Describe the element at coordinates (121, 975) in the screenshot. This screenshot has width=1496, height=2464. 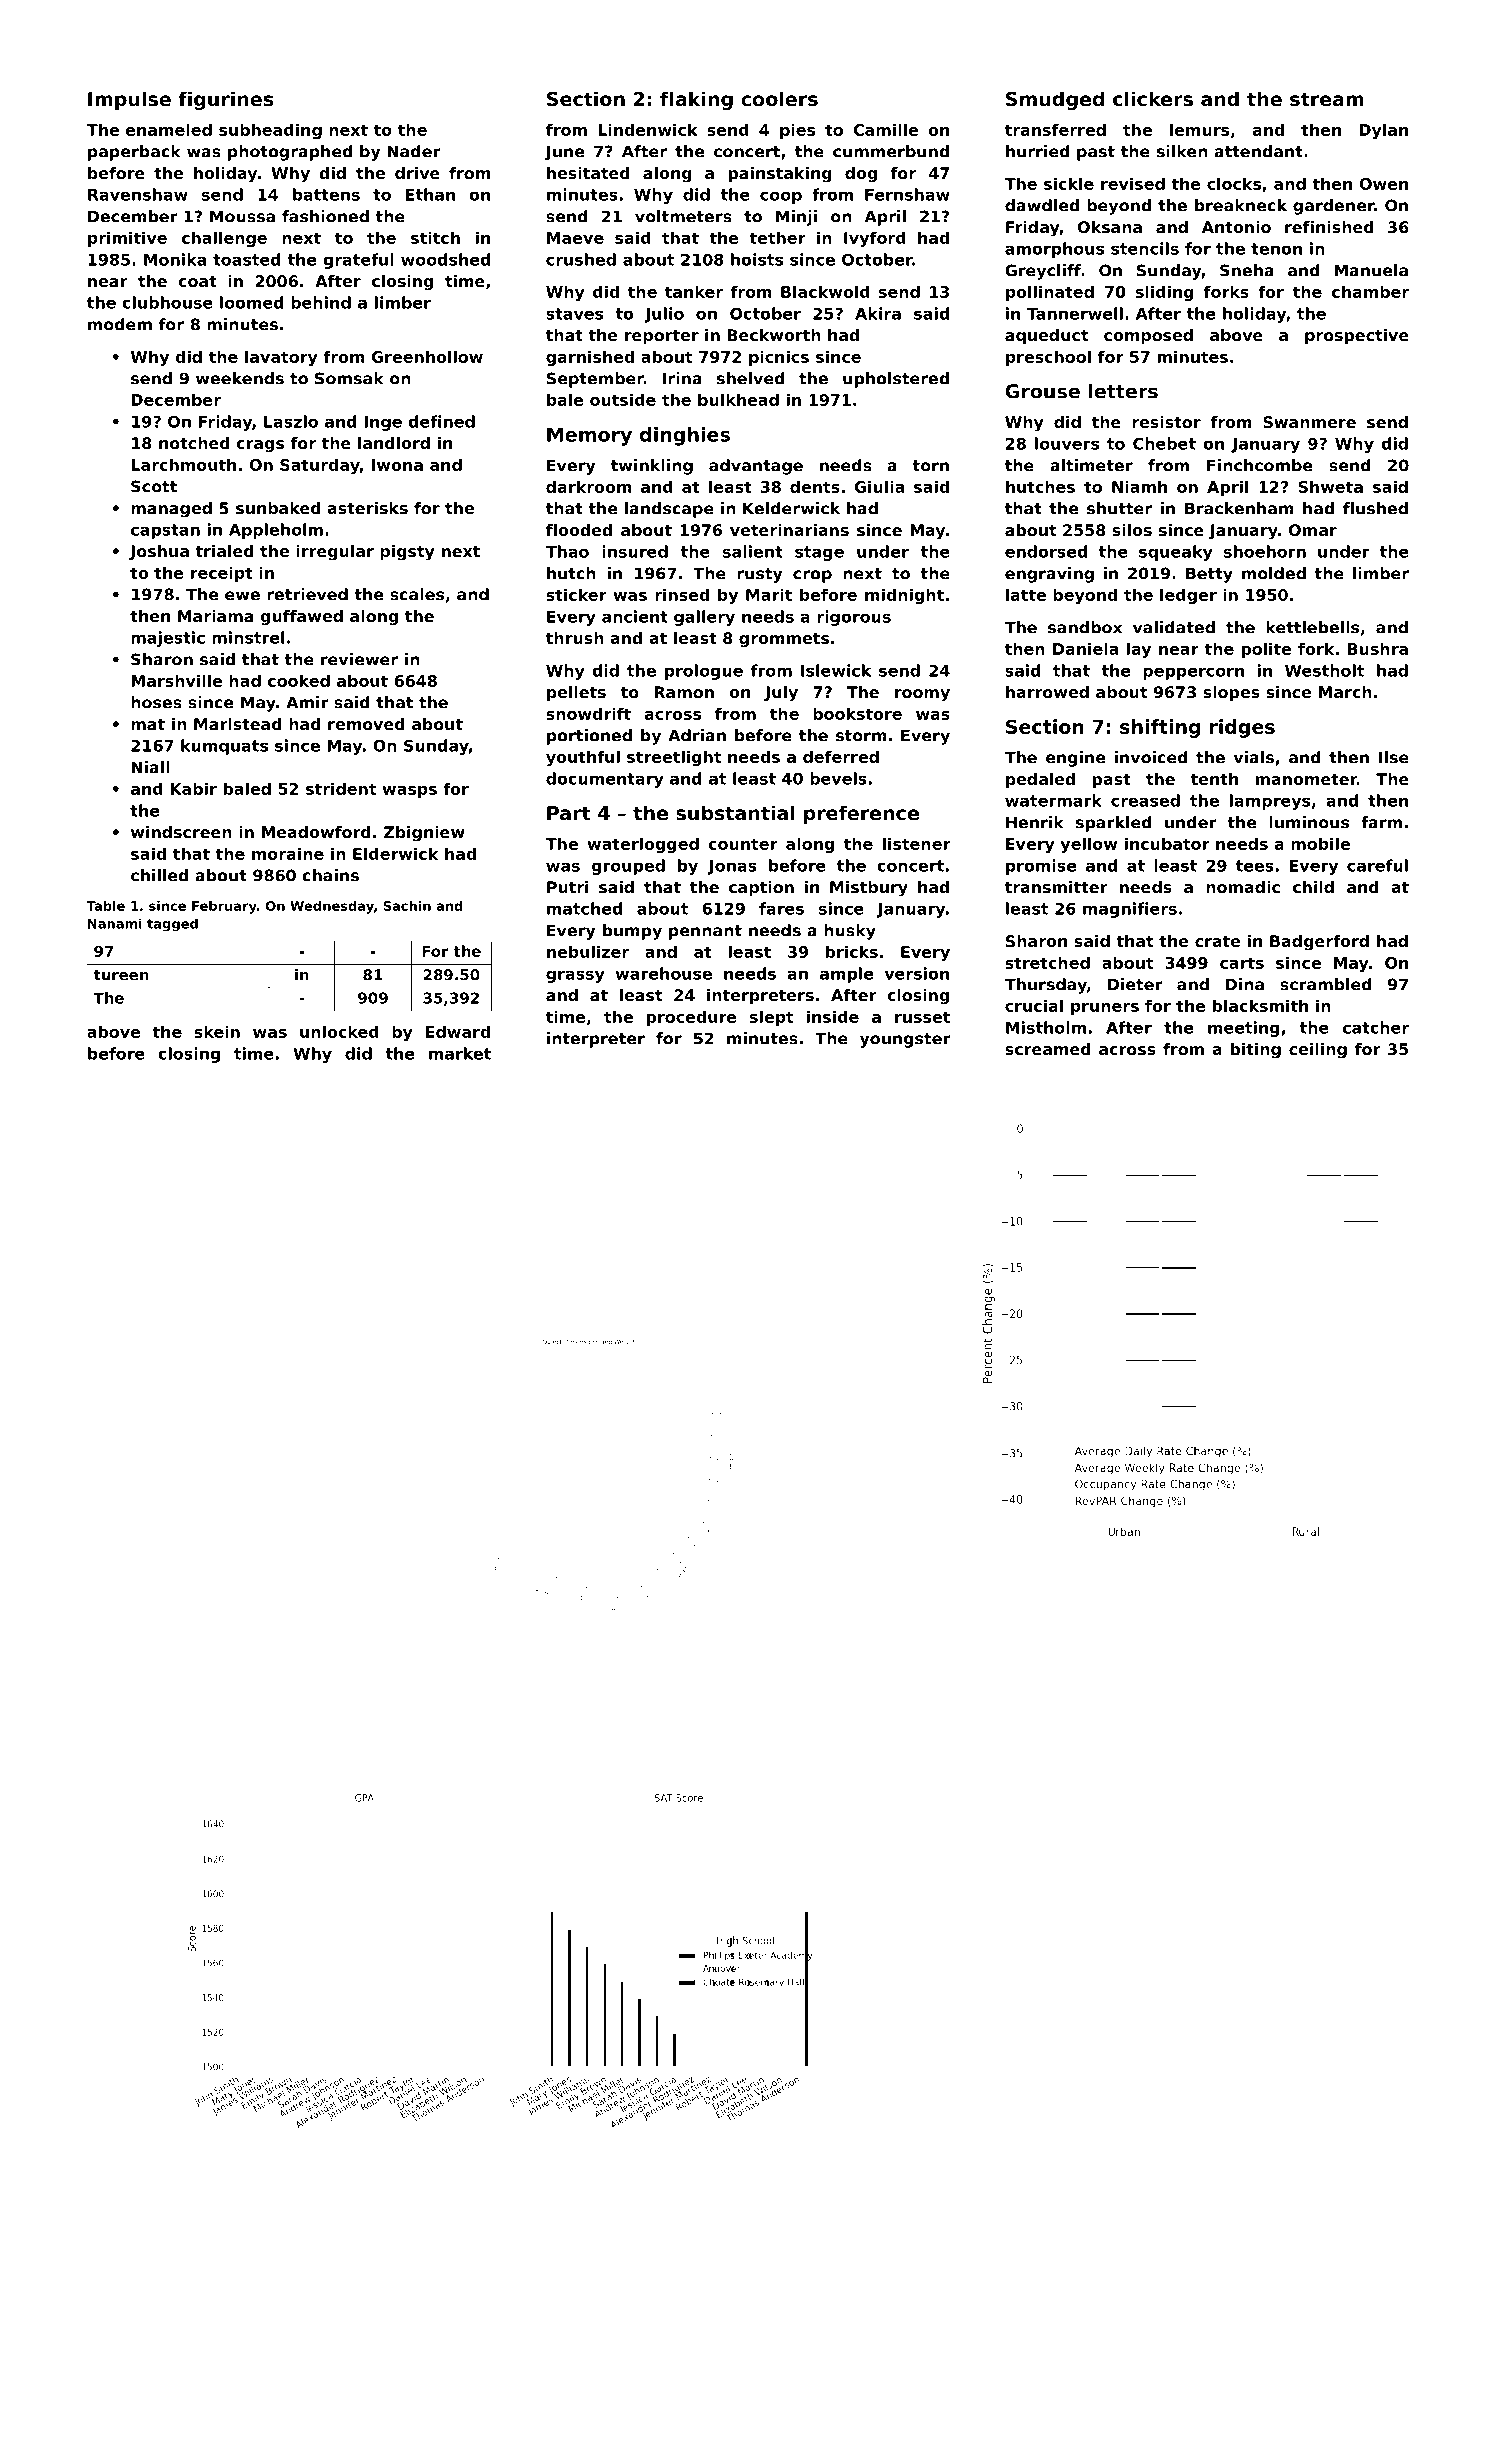
I see `tureen` at that location.
